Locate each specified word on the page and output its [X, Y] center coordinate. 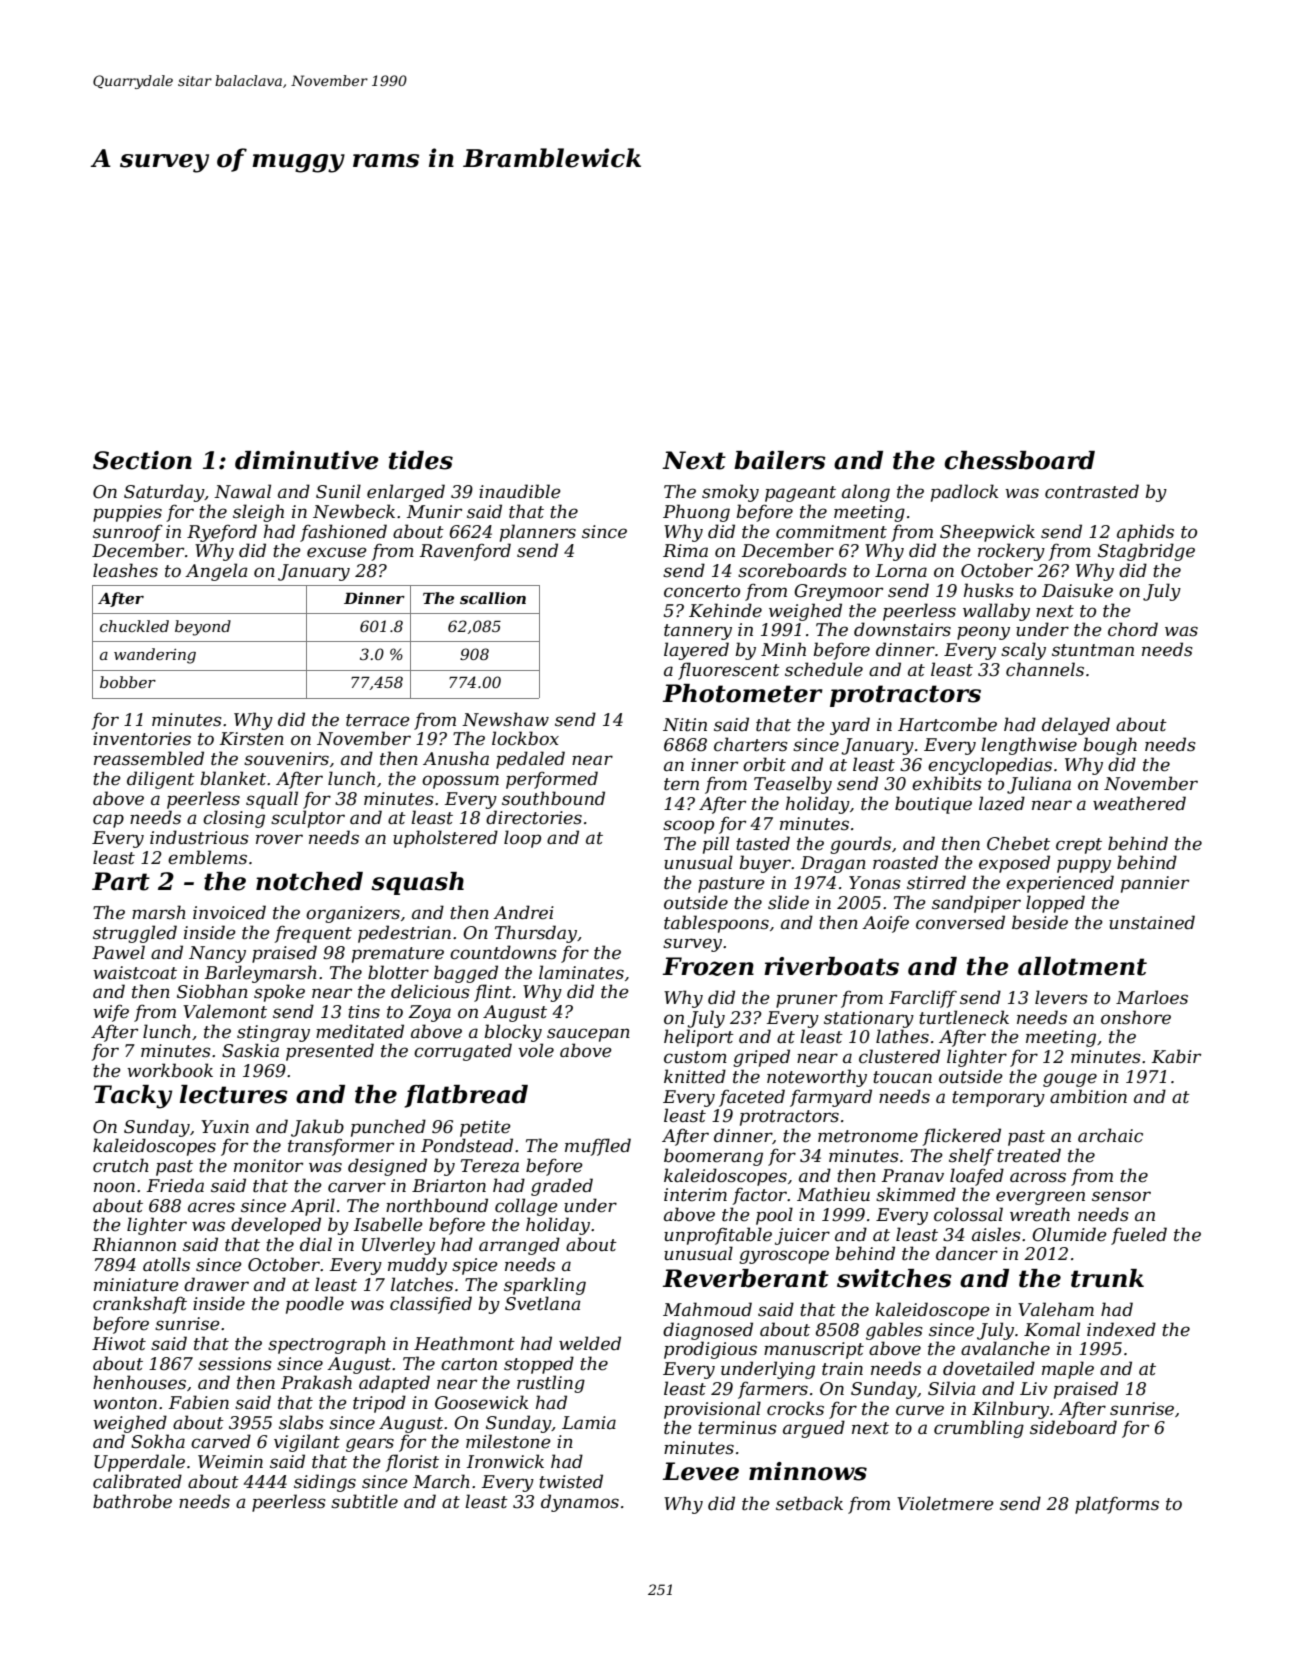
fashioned [343, 533]
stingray [273, 1033]
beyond [203, 628]
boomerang [713, 1157]
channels [1045, 669]
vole [536, 1050]
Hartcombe [947, 724]
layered [696, 651]
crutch [121, 1165]
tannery [698, 632]
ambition [1088, 1096]
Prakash [316, 1382]
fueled [1139, 1236]
